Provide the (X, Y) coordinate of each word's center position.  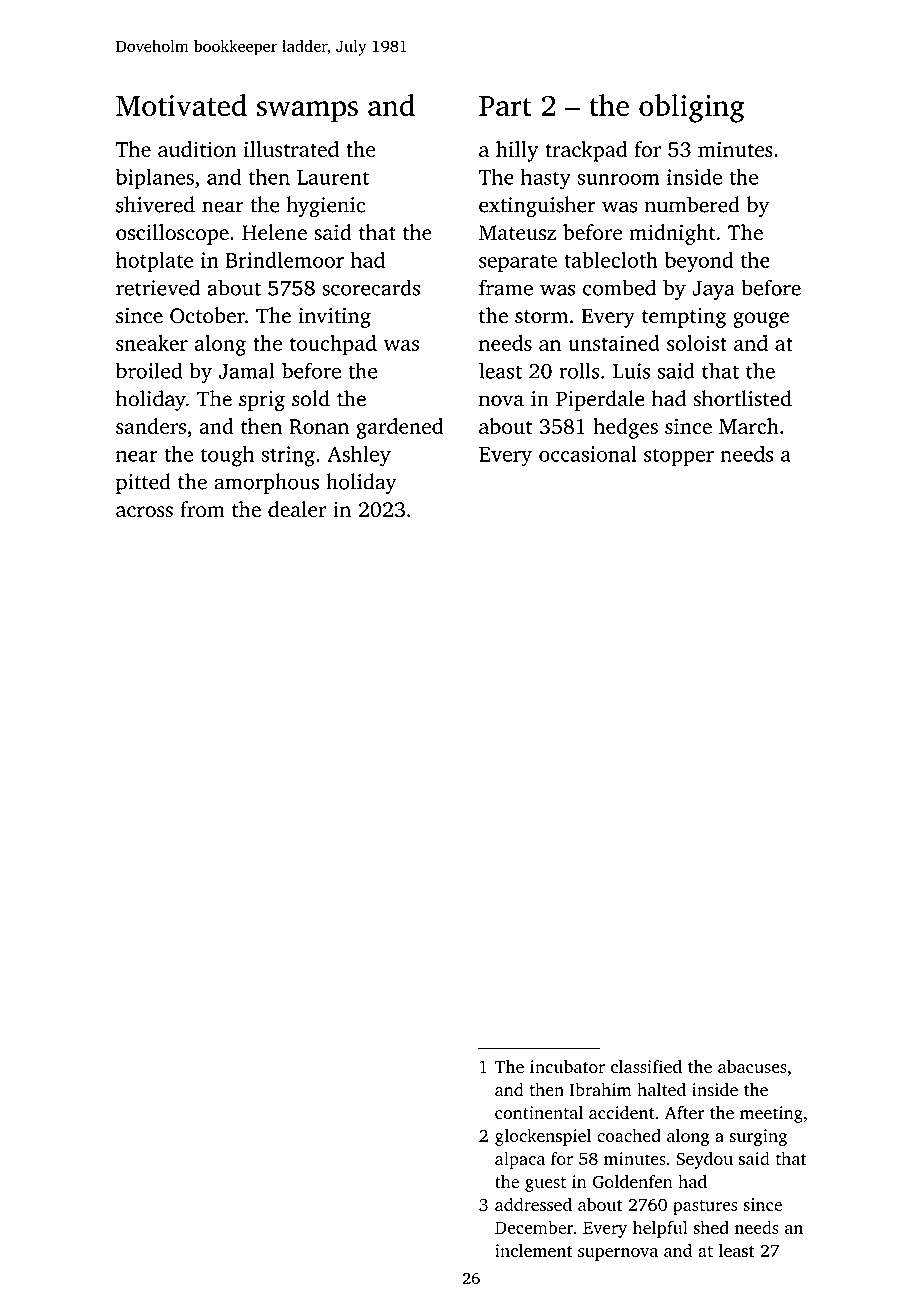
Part (505, 106)
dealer (297, 509)
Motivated (181, 105)
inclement (533, 1250)
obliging (692, 108)
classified (646, 1066)
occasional (588, 453)
